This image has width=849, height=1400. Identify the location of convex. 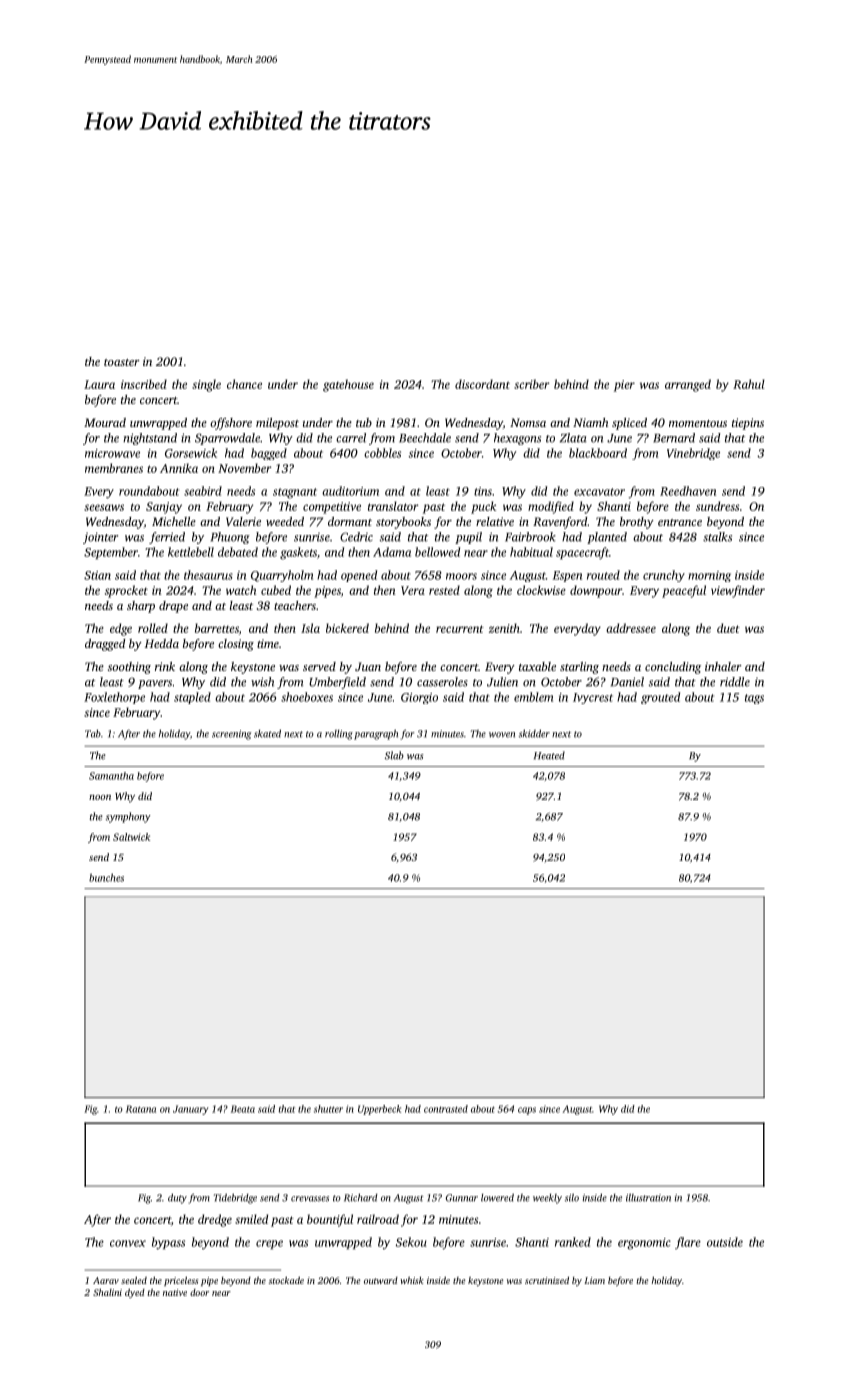
(128, 1243).
